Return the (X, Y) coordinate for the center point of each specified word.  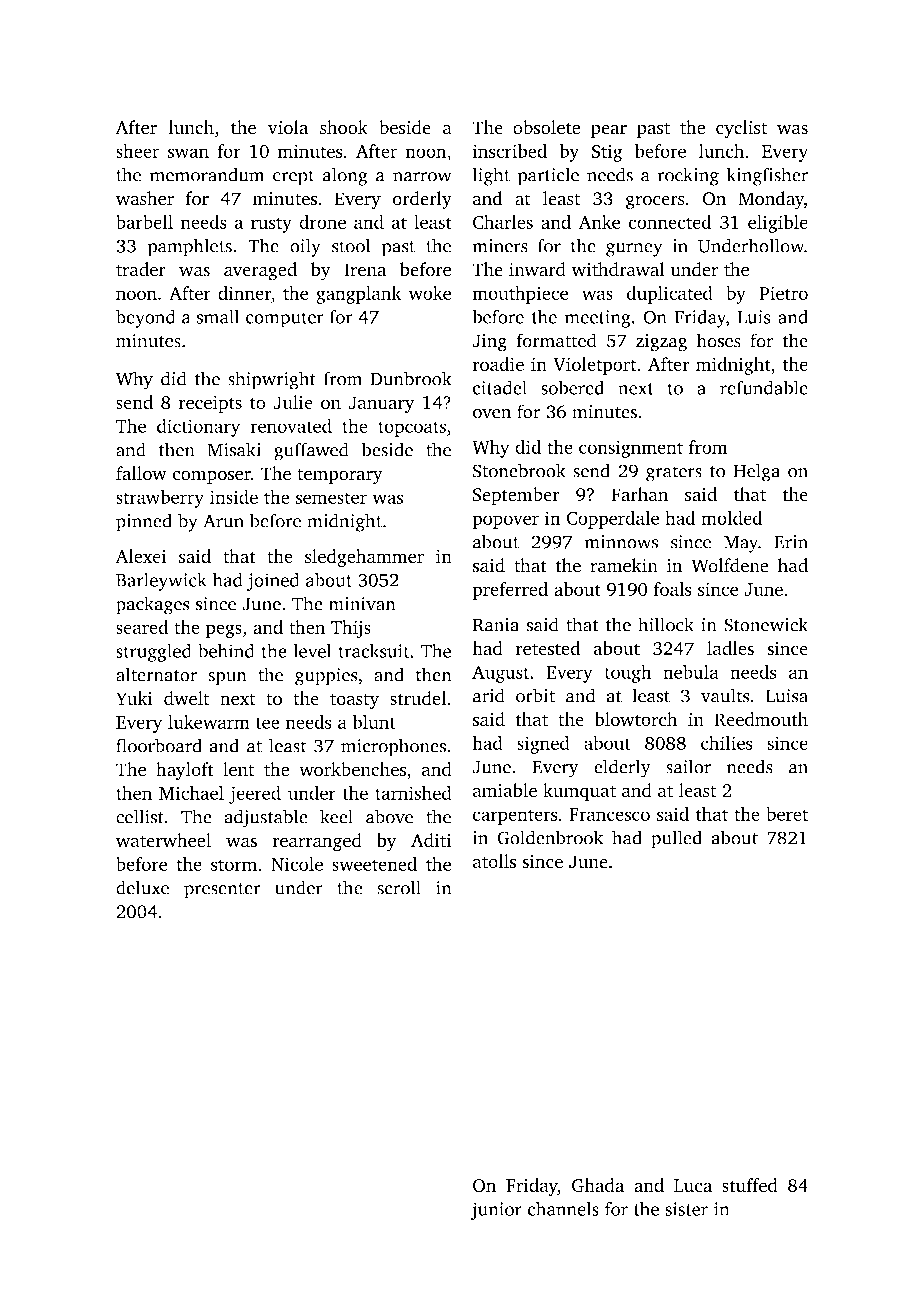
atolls (494, 861)
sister (686, 1209)
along (345, 176)
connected (669, 222)
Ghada (598, 1185)
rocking (688, 176)
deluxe (142, 887)
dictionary (198, 428)
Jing (489, 343)
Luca (693, 1185)
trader (141, 269)
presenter (222, 891)
